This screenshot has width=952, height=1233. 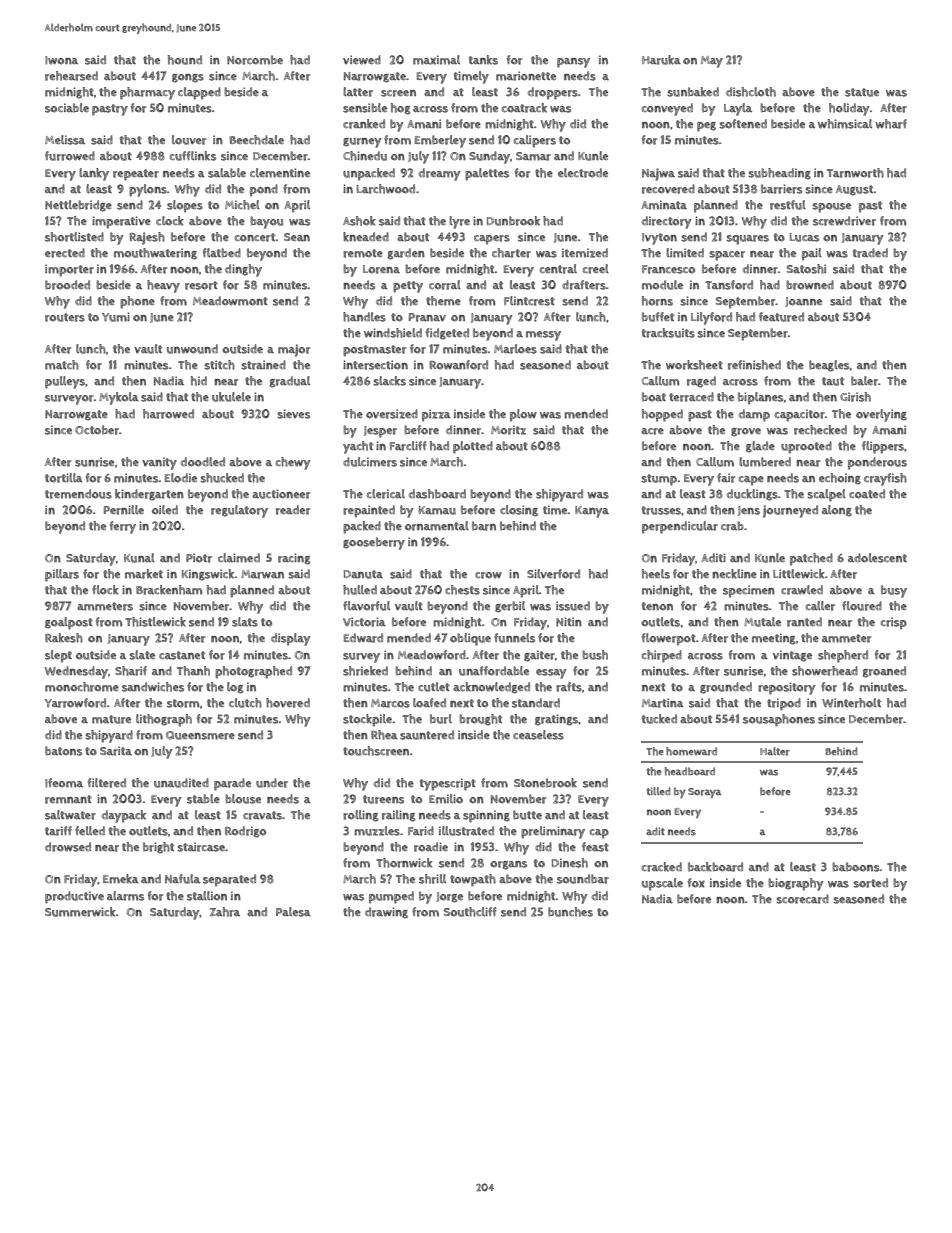 What do you see at coordinates (743, 124) in the screenshot?
I see `softened` at bounding box center [743, 124].
